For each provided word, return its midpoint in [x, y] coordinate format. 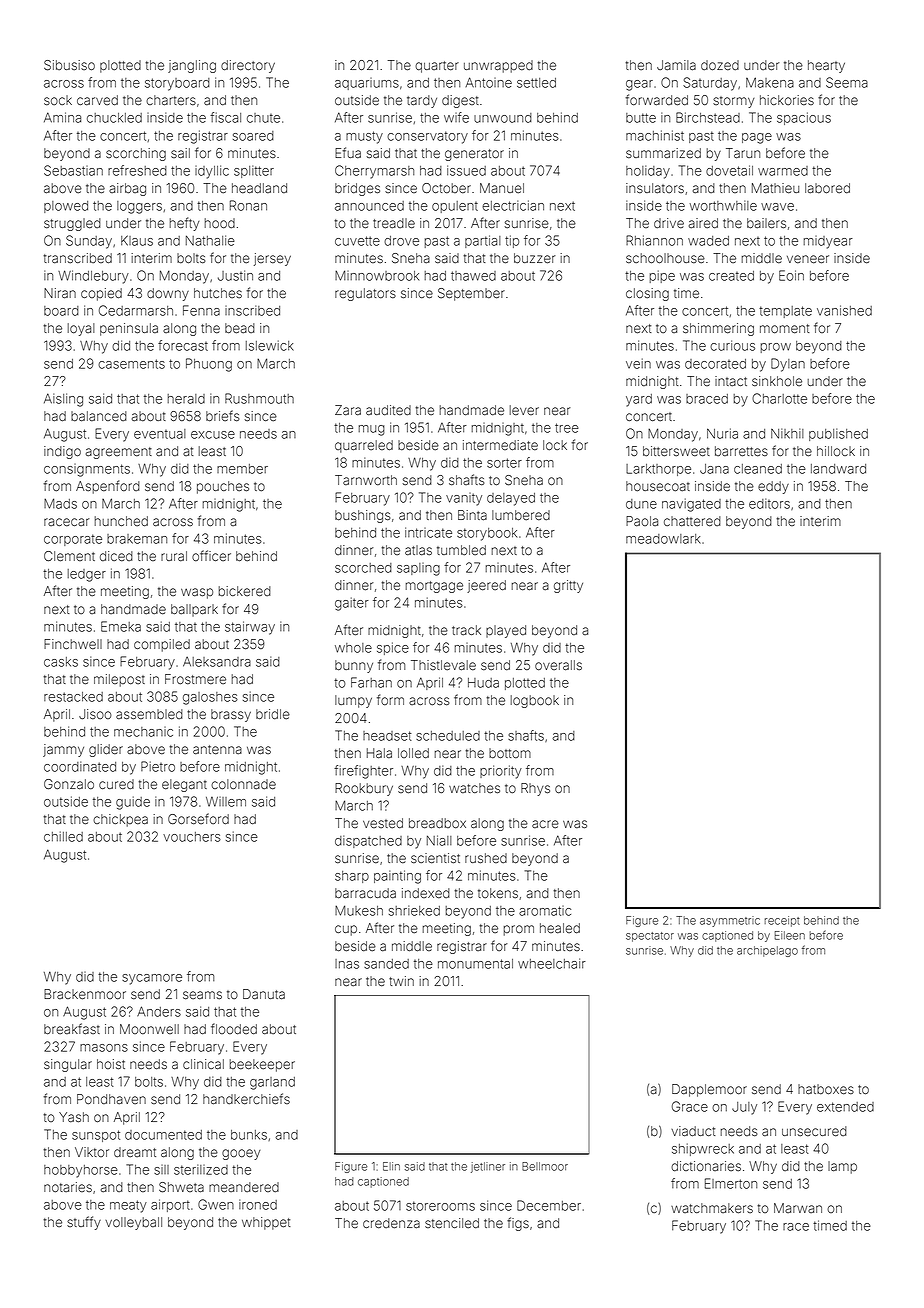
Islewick [270, 345]
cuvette [357, 241]
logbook [535, 701]
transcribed [78, 258]
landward [838, 469]
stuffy [84, 1223]
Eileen [790, 935]
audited [388, 410]
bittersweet [676, 451]
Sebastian [73, 170]
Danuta [264, 994]
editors [769, 503]
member [242, 469]
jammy [63, 750]
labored [827, 188]
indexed [426, 893]
